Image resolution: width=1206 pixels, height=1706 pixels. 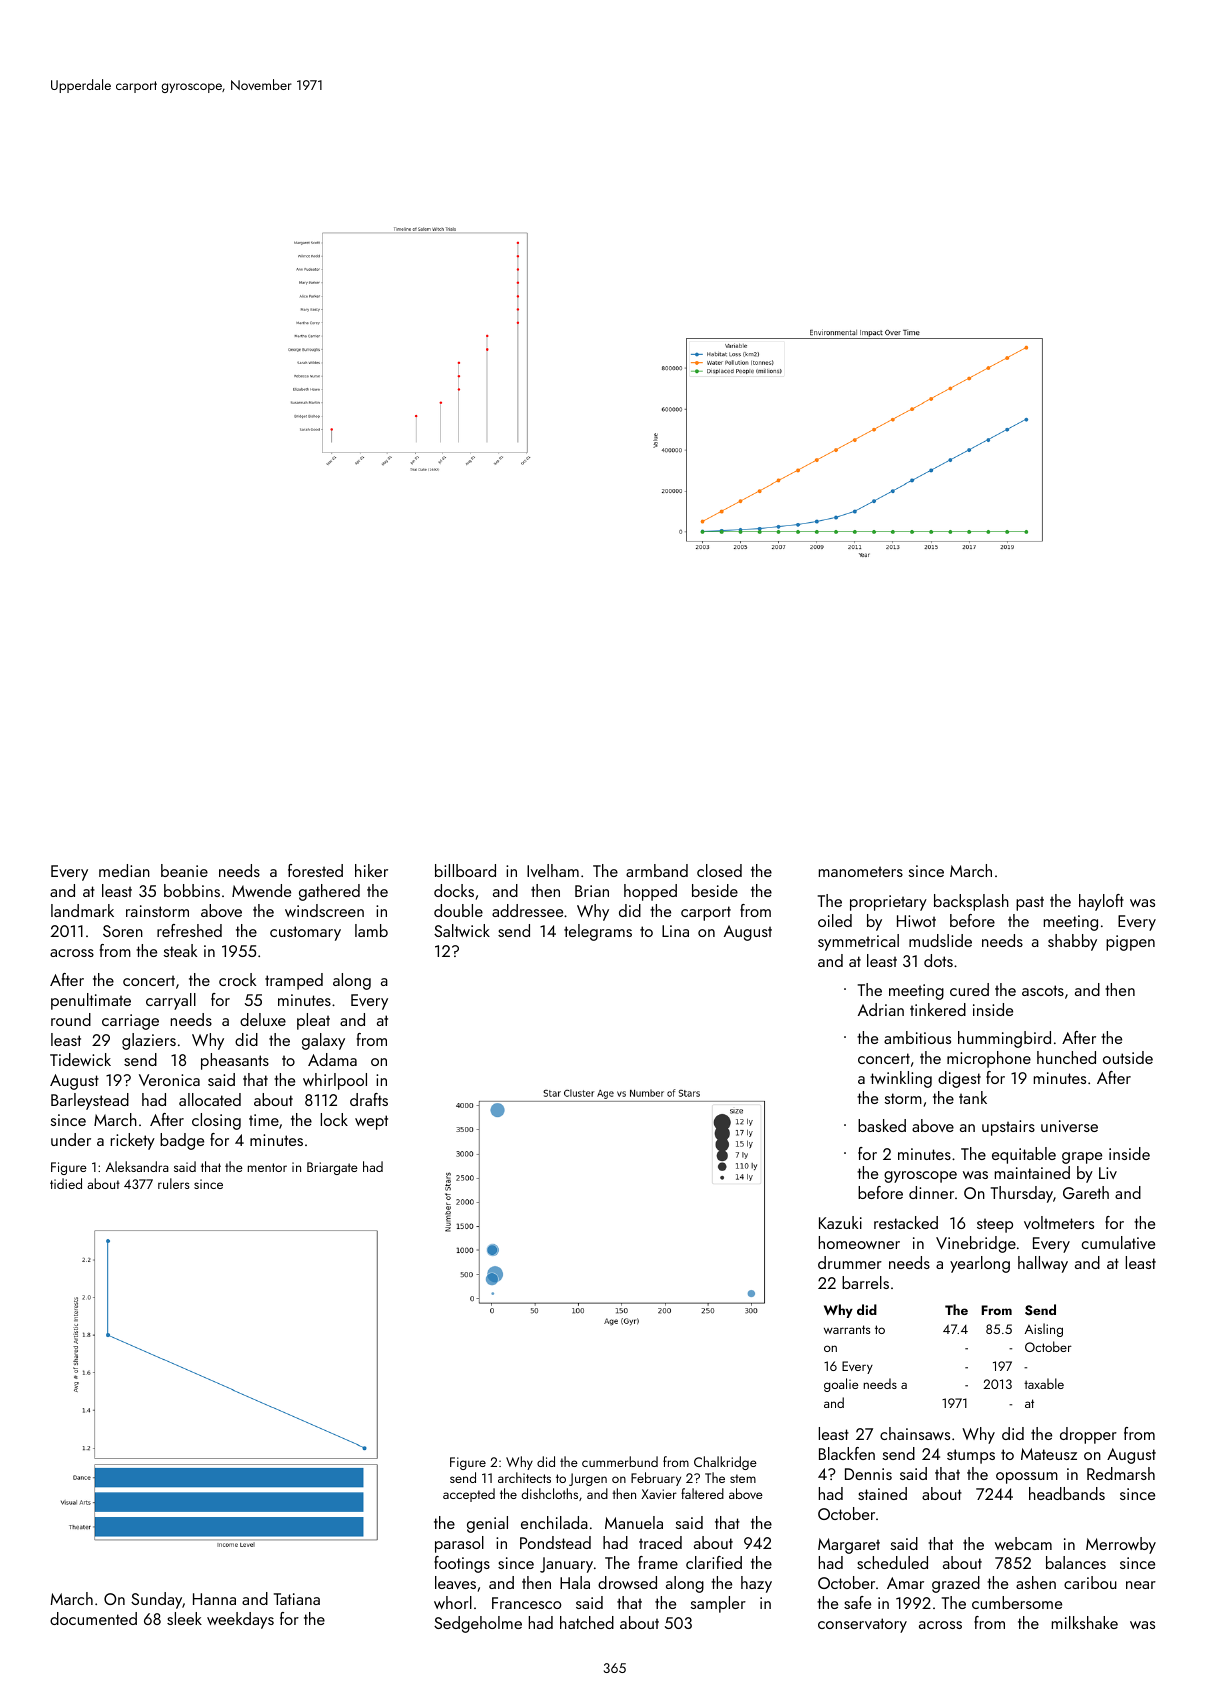 I want to click on weekdays, so click(x=240, y=1620).
